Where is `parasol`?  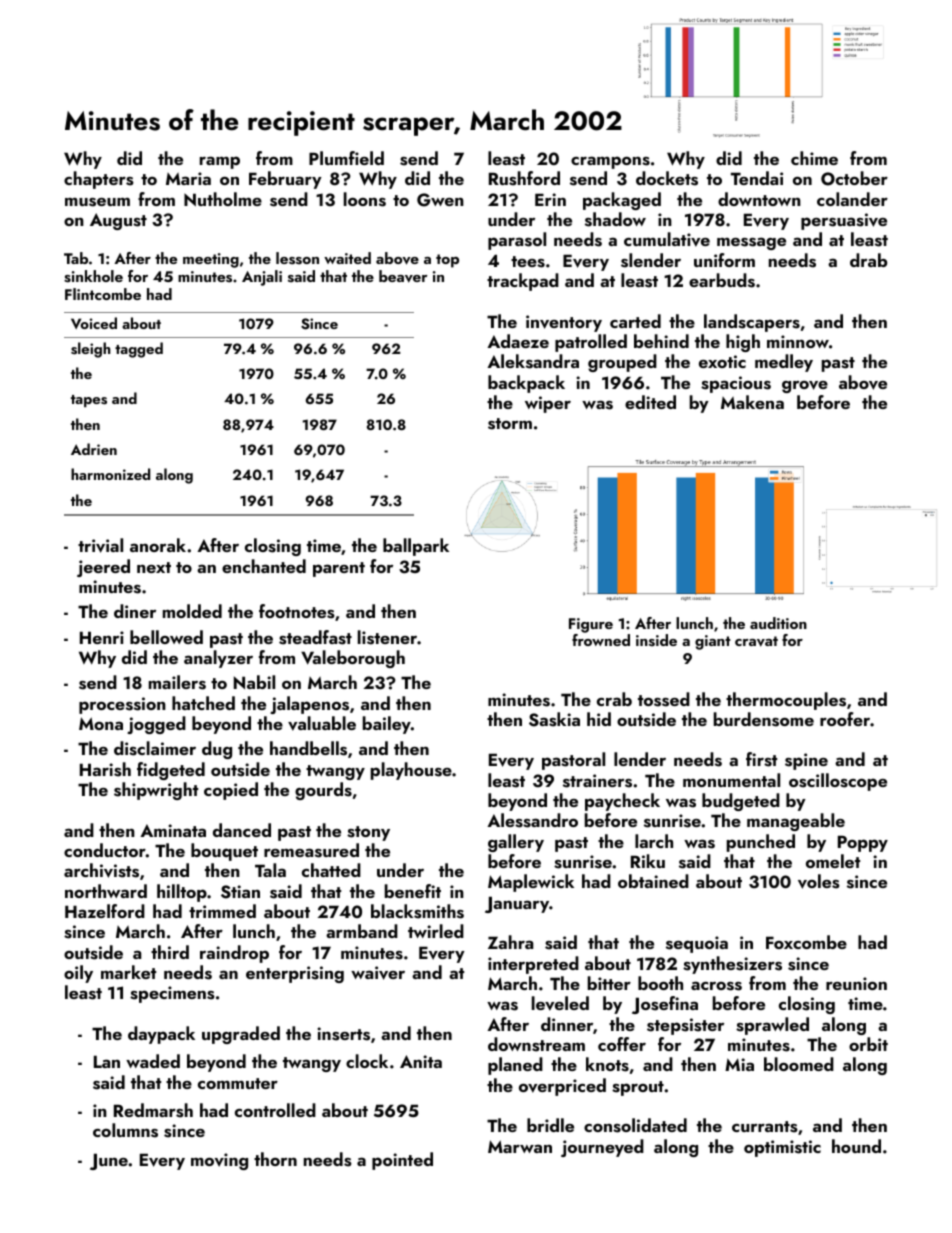
parasol is located at coordinates (517, 241).
